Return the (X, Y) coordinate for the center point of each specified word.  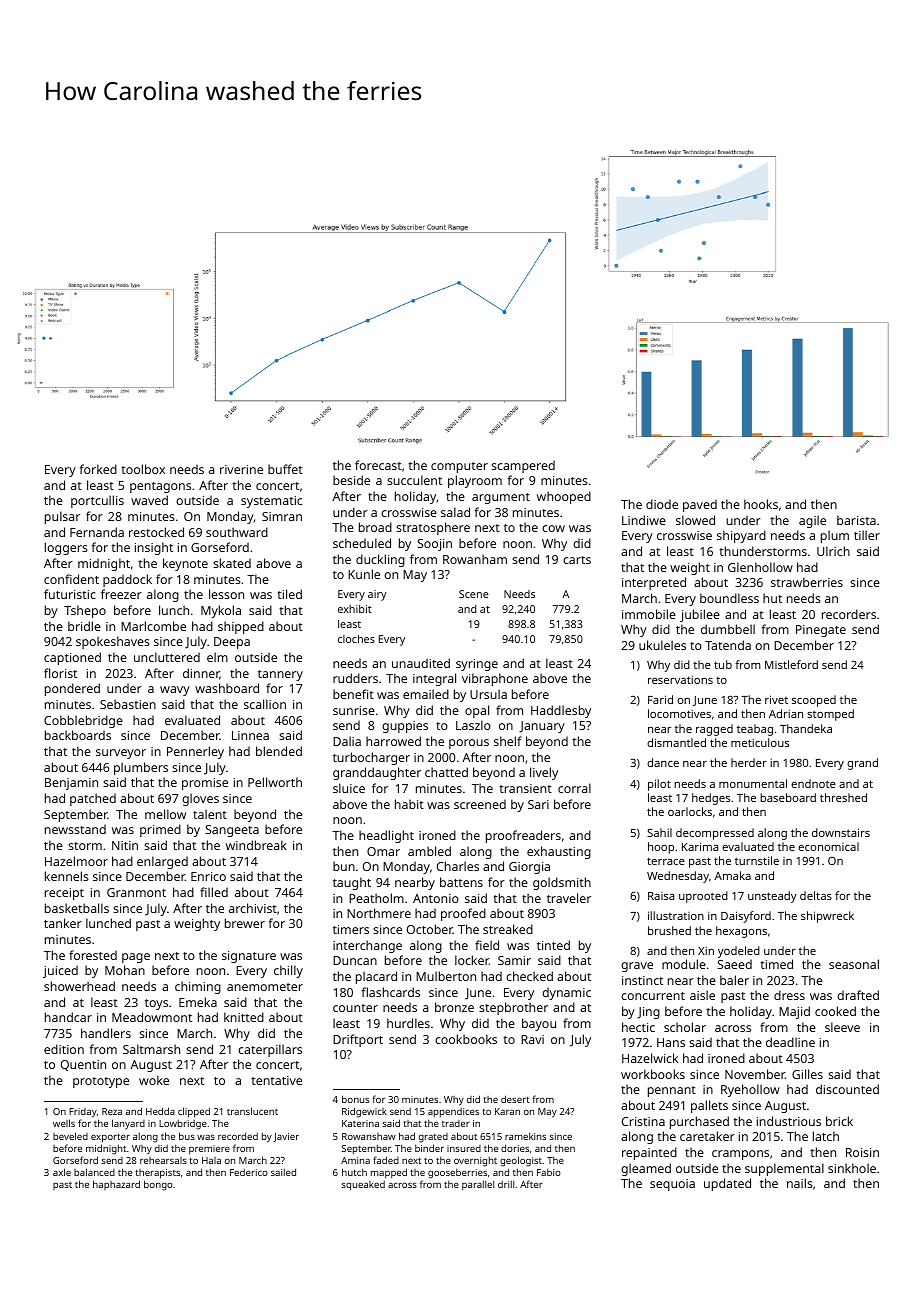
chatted (446, 772)
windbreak (256, 845)
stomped (830, 715)
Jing (648, 1013)
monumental (753, 783)
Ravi (532, 1039)
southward (237, 532)
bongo (158, 1185)
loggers (66, 548)
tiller (867, 535)
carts (577, 560)
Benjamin (71, 784)
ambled (429, 851)
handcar (68, 1017)
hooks (761, 504)
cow (553, 528)
